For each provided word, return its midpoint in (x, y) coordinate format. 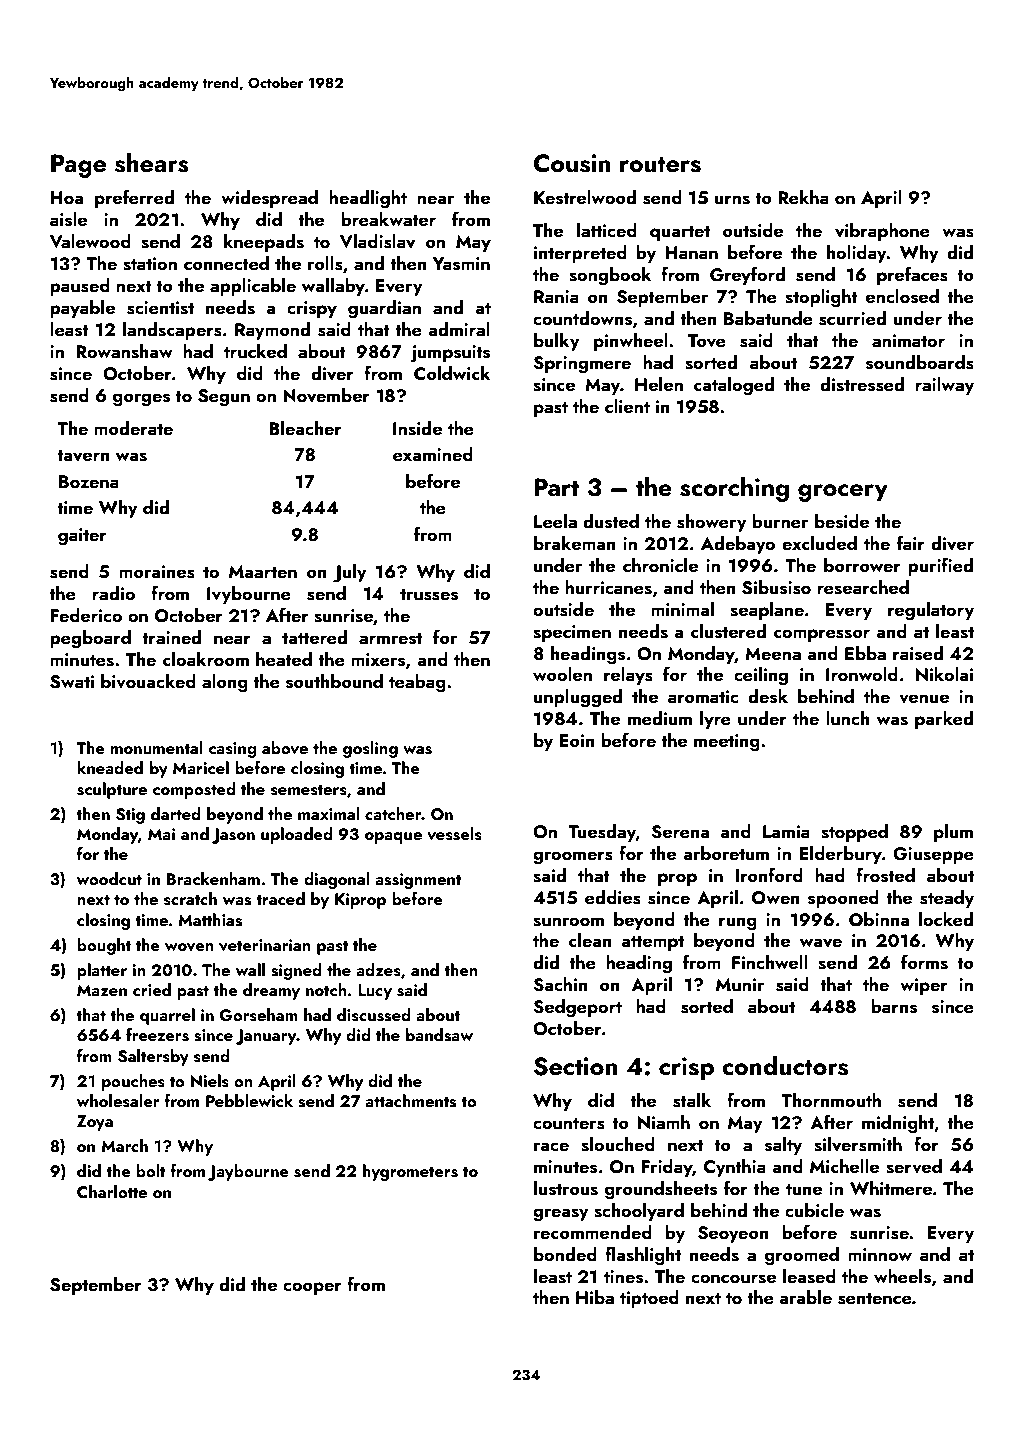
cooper (312, 1288)
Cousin (572, 163)
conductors (785, 1065)
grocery (843, 493)
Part (556, 487)
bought (104, 946)
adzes (378, 970)
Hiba (595, 1297)
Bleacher (305, 428)
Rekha (803, 197)
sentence (875, 1299)
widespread (269, 199)
